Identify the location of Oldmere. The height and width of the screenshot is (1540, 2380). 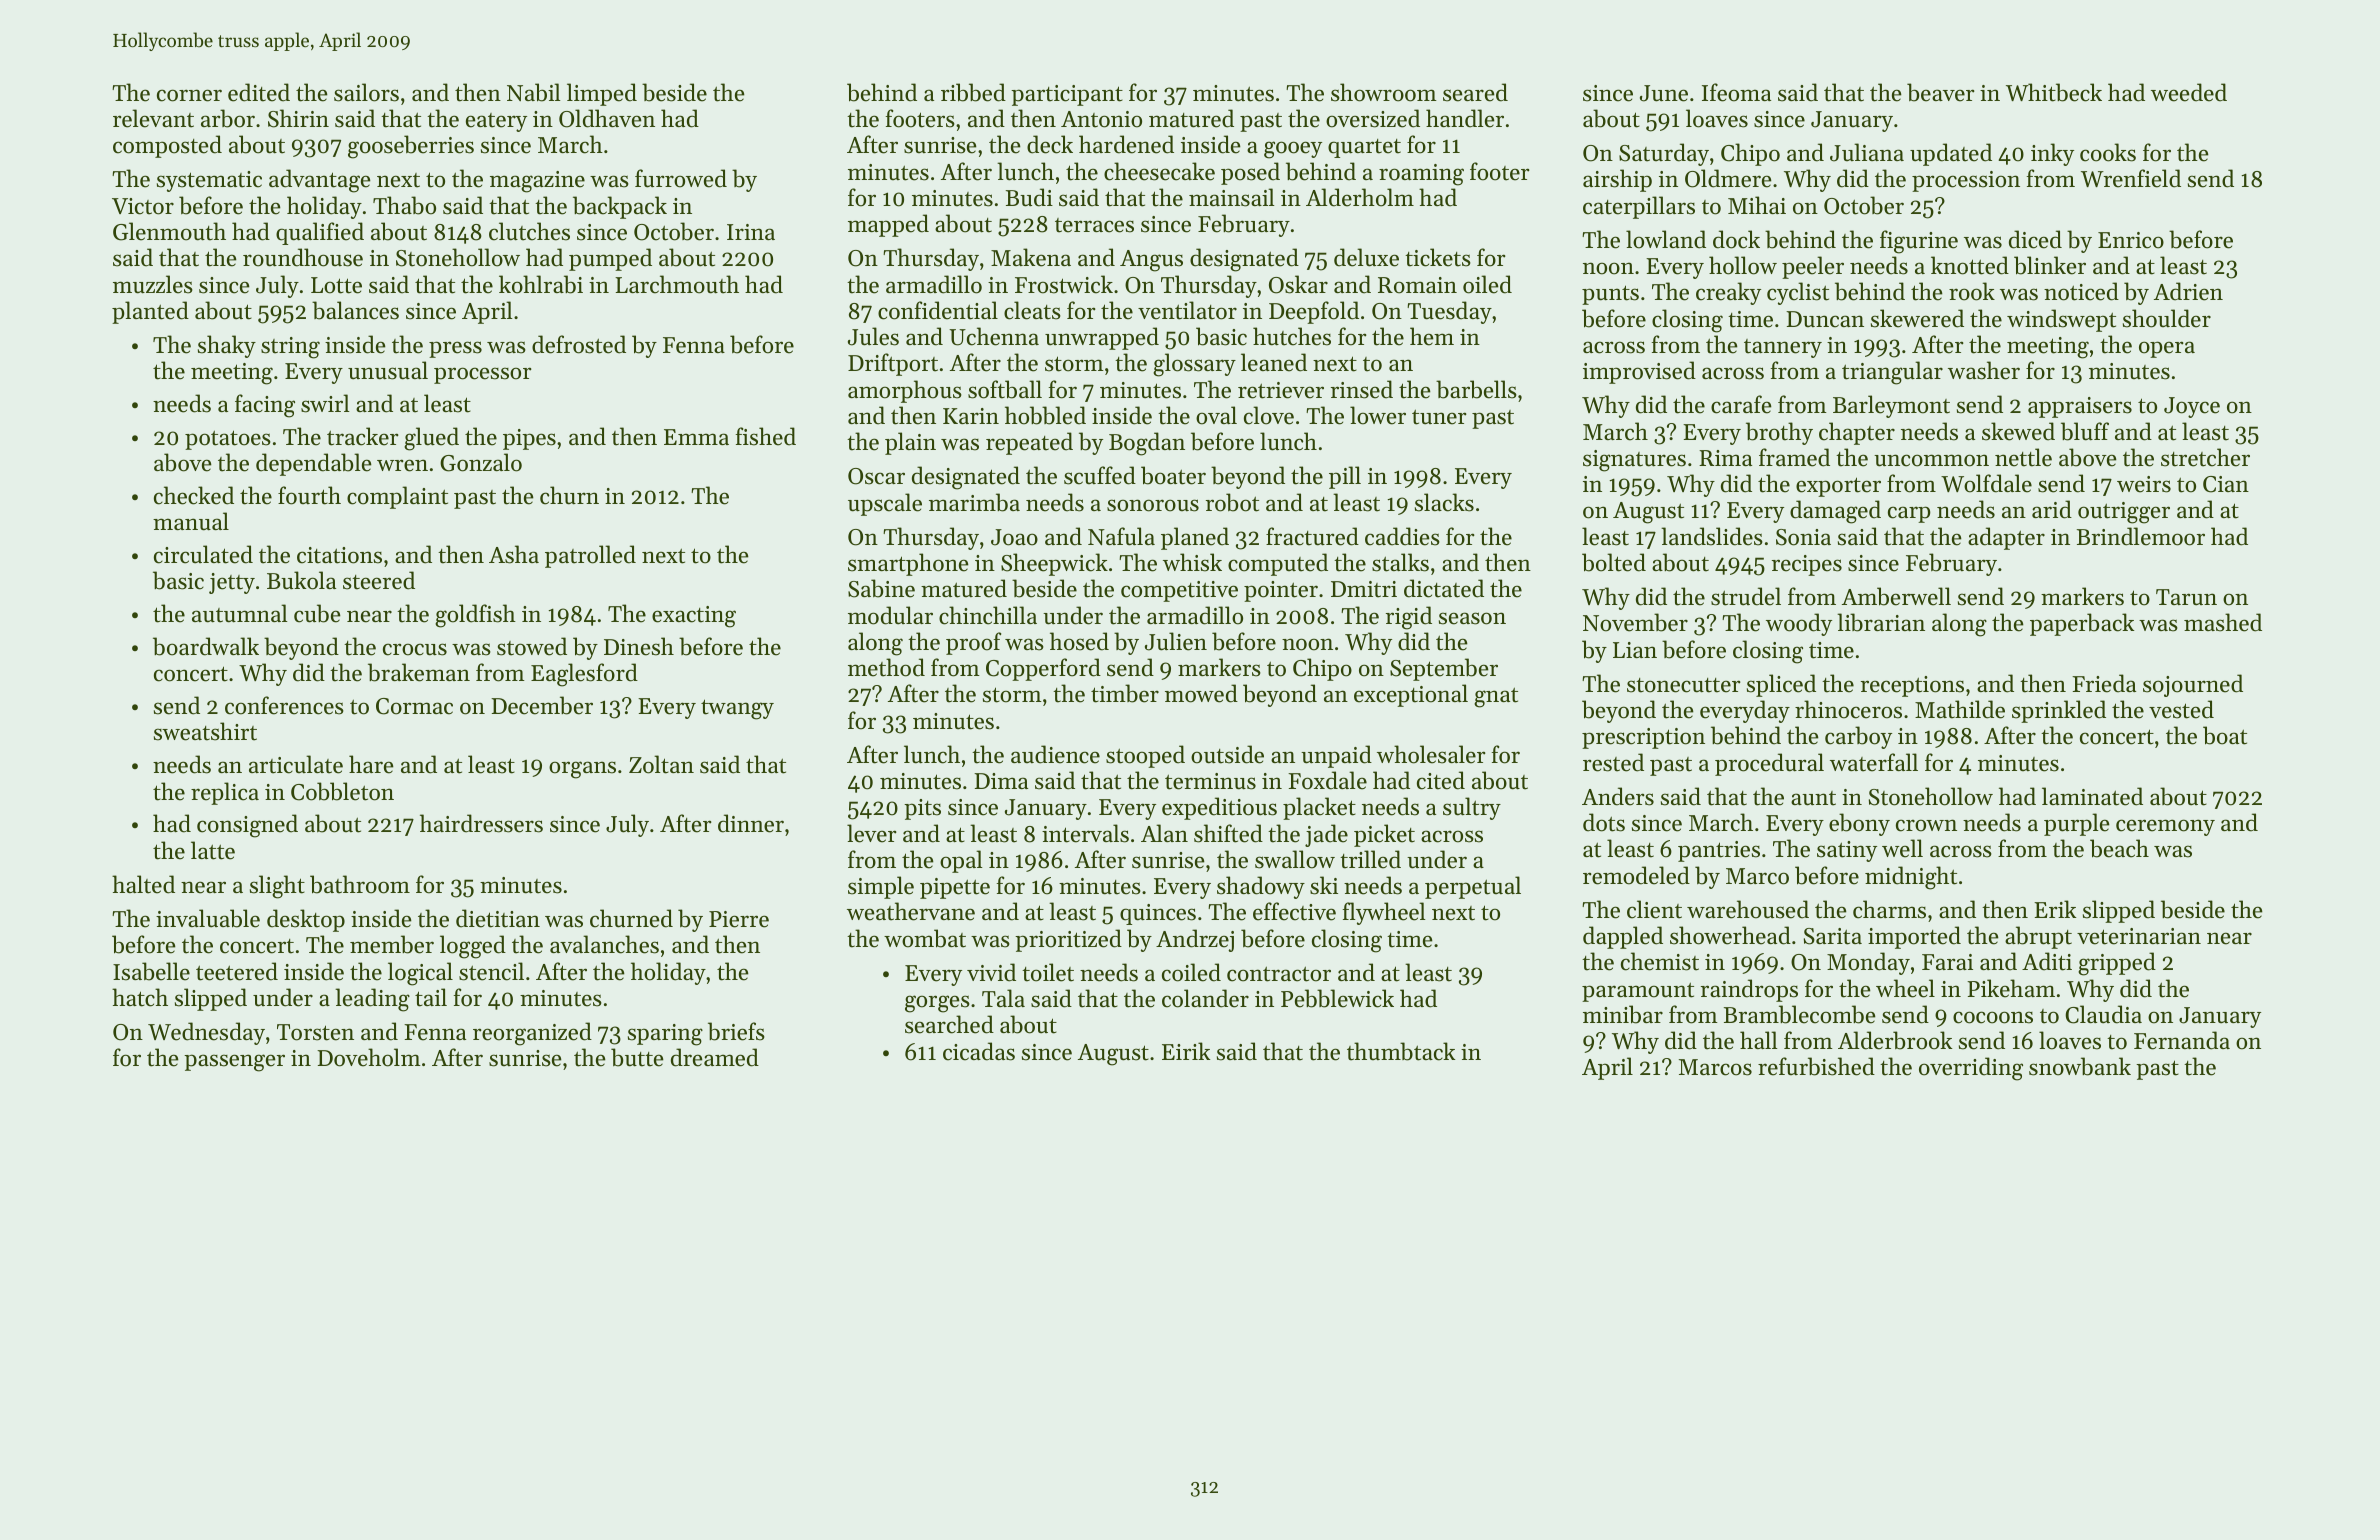
(1728, 178).
